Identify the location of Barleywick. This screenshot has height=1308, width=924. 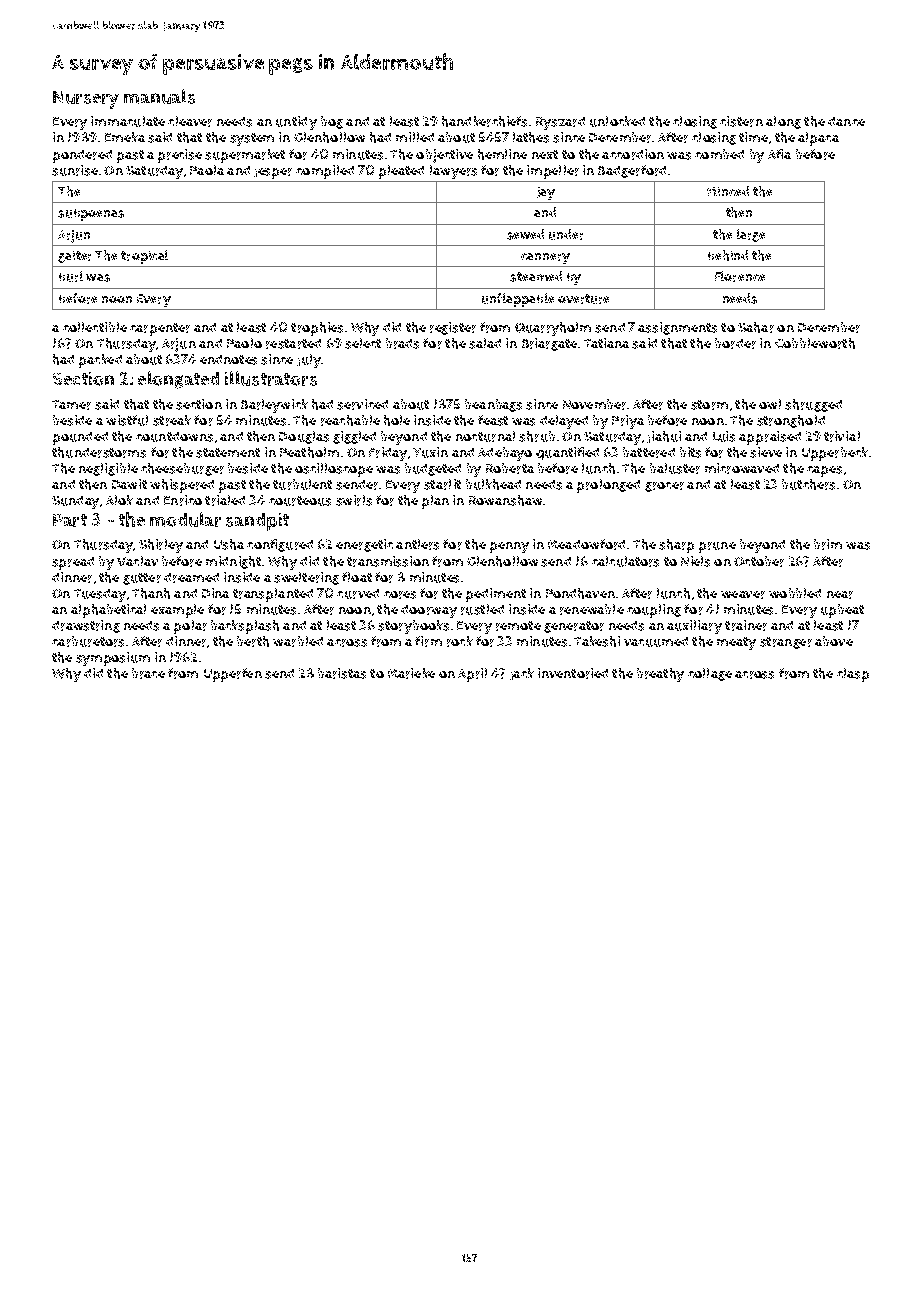
(274, 406).
